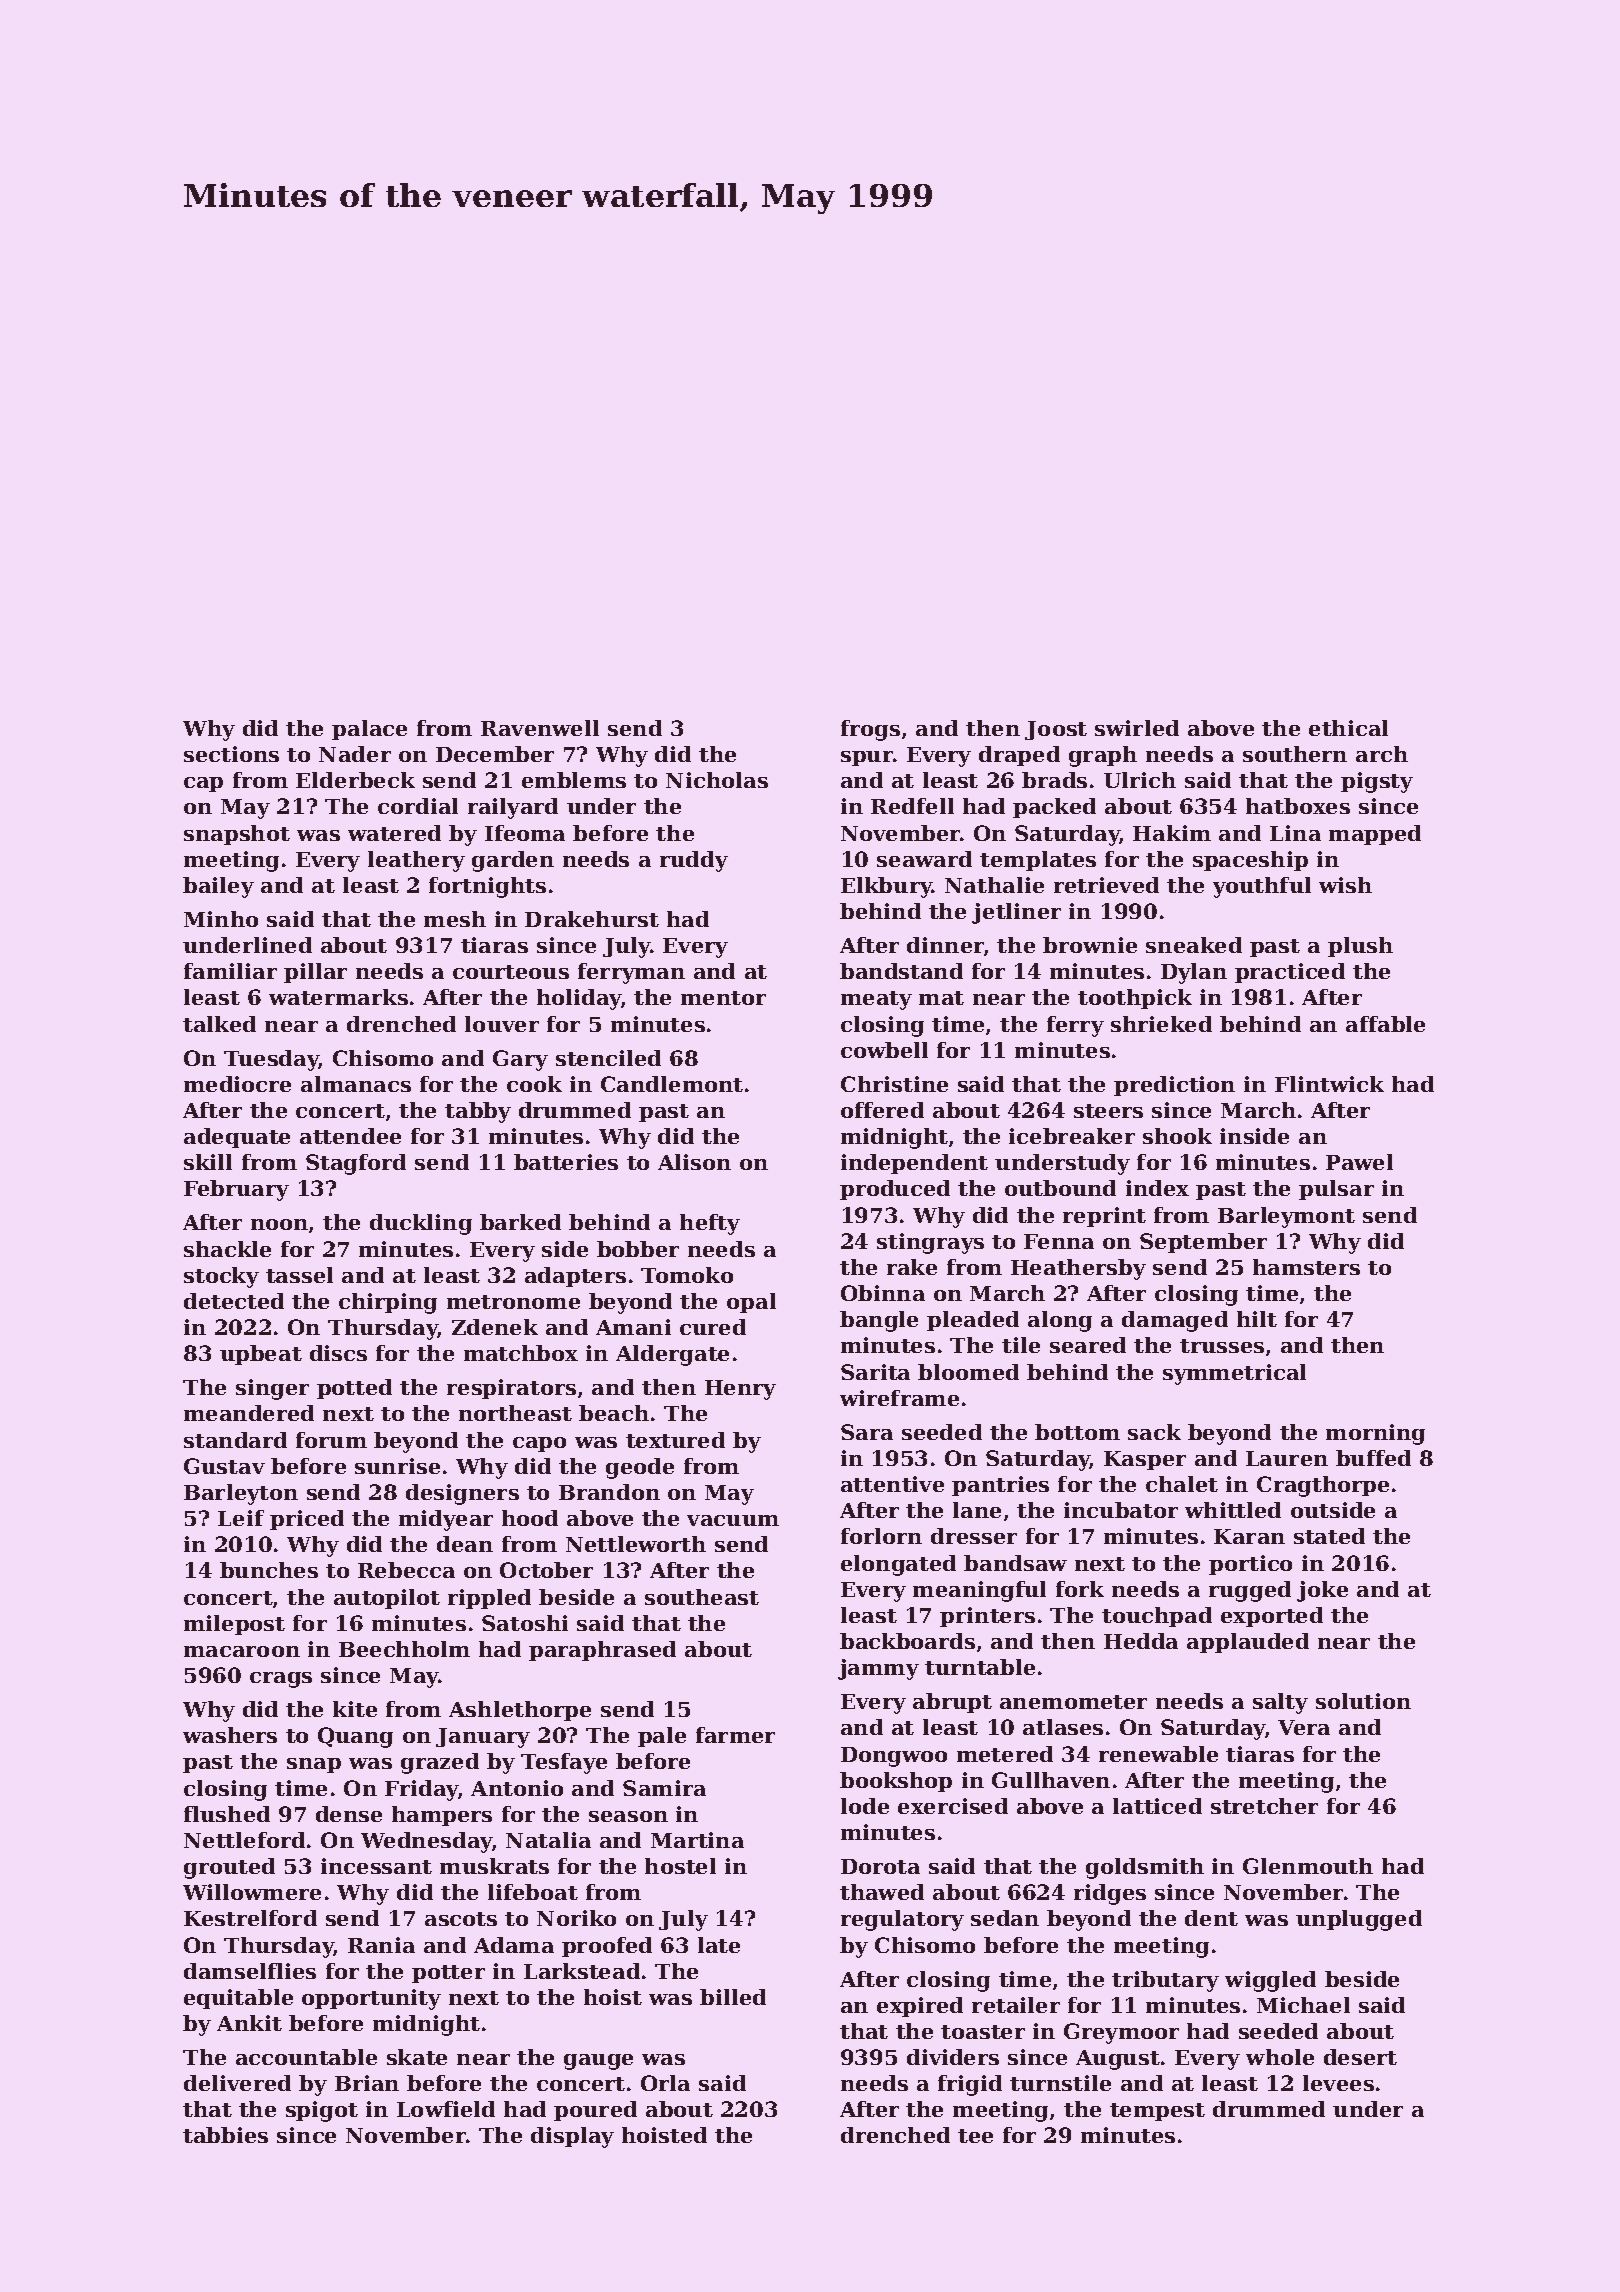 The width and height of the page is (1620, 2292). What do you see at coordinates (1019, 756) in the page?
I see `draped` at bounding box center [1019, 756].
